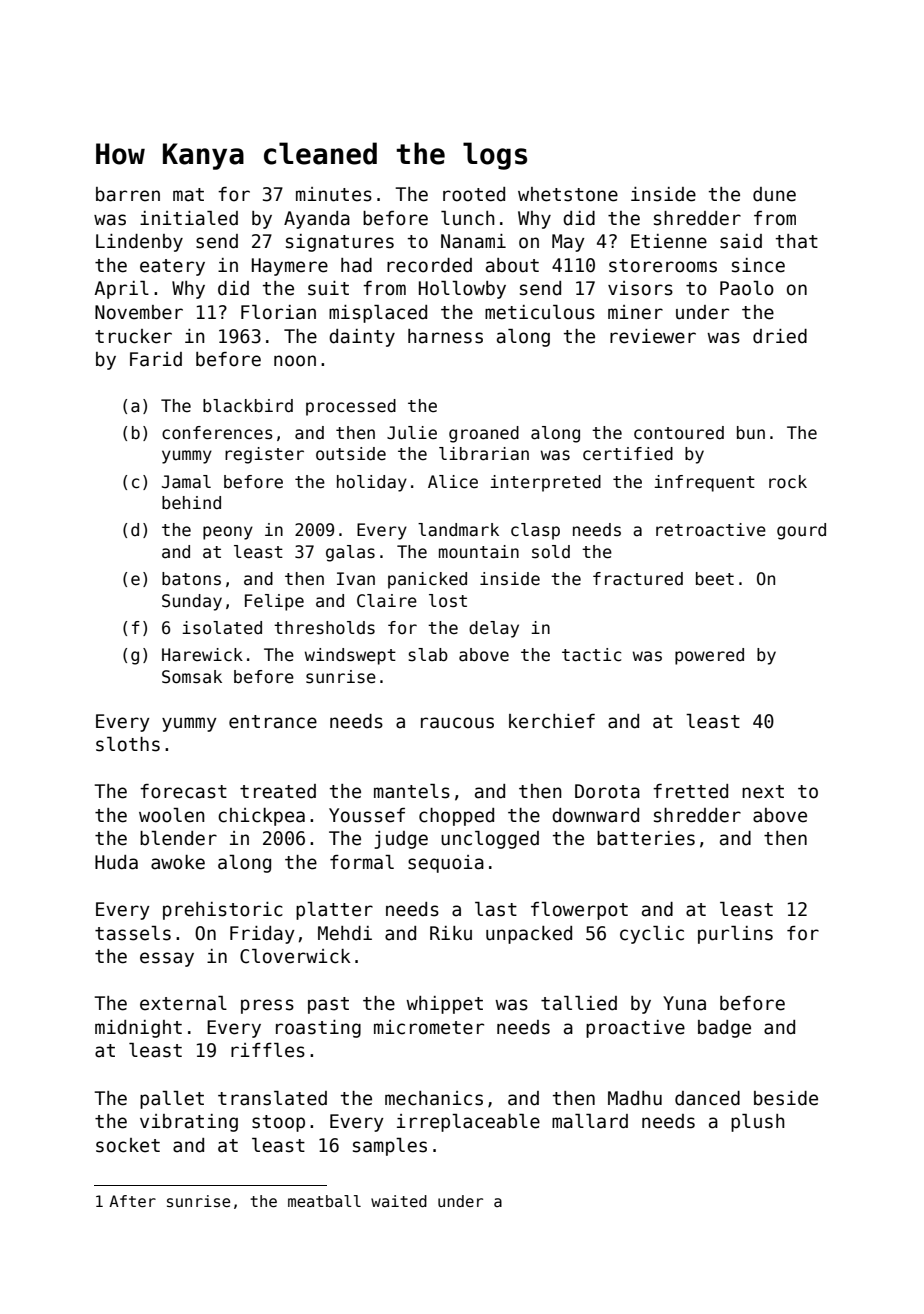 This image has height=1314, width=924. What do you see at coordinates (156, 359) in the image?
I see `Farid` at bounding box center [156, 359].
